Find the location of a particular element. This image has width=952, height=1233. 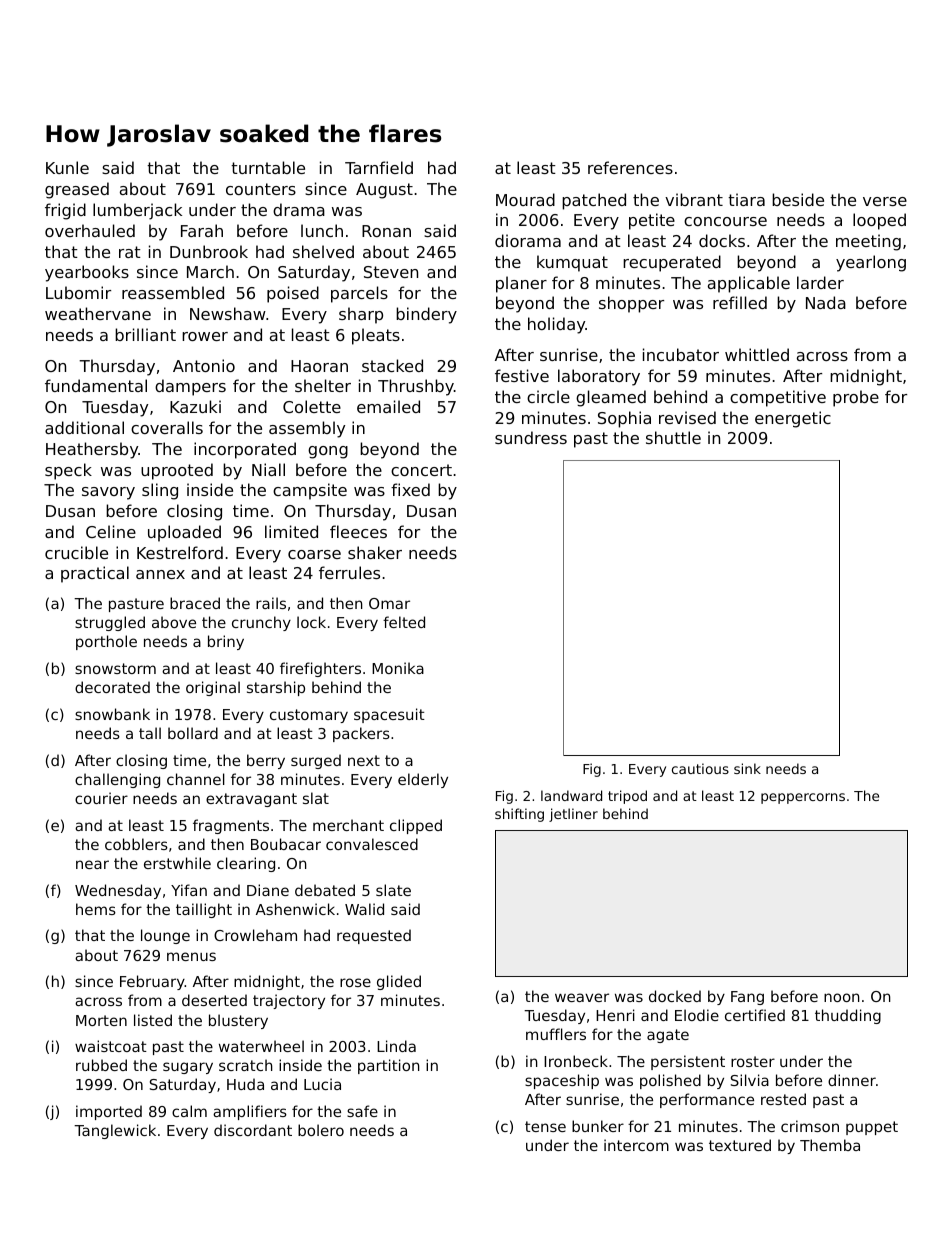

Tarnfield is located at coordinates (379, 167).
